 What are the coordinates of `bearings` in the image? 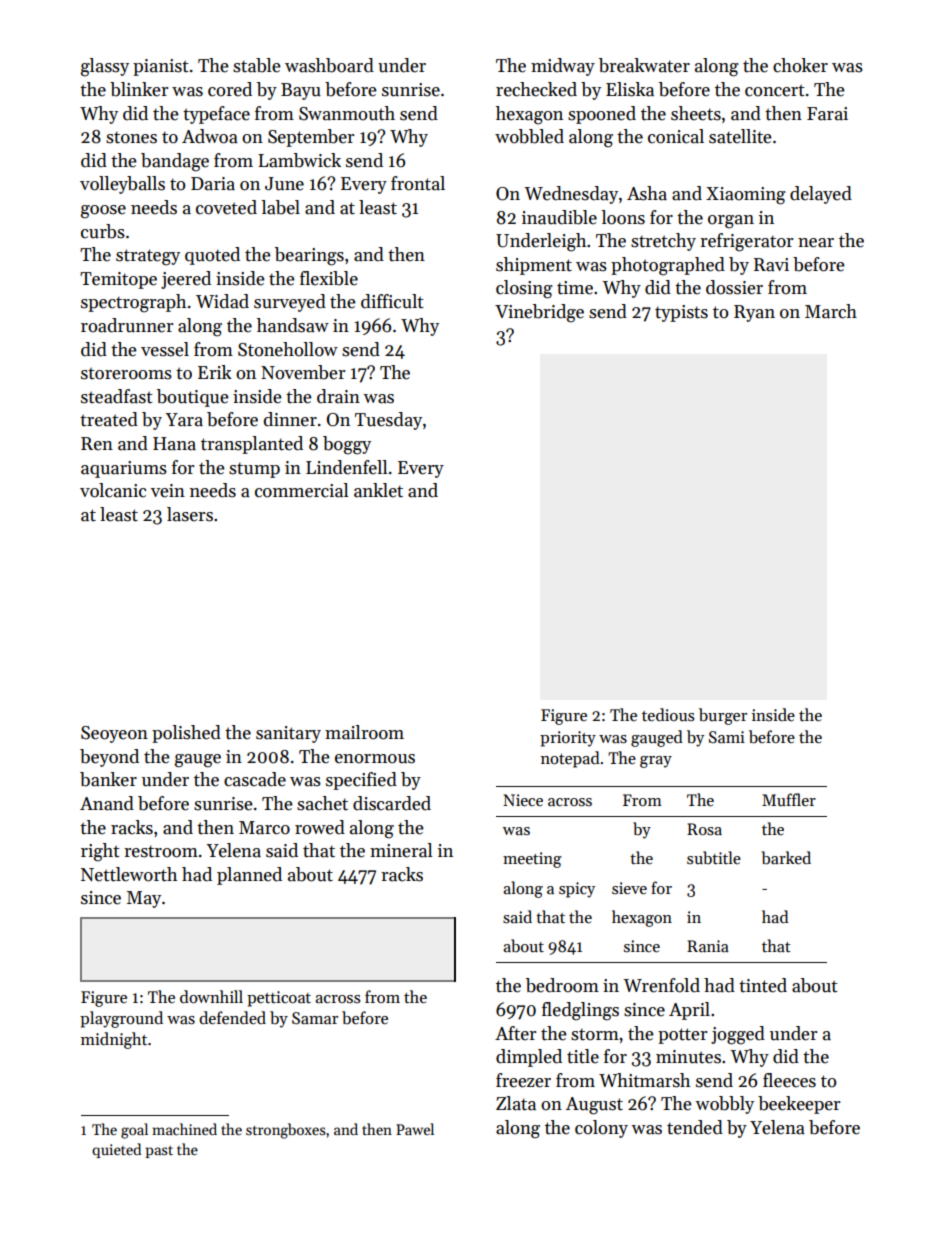 It's located at (309, 256).
